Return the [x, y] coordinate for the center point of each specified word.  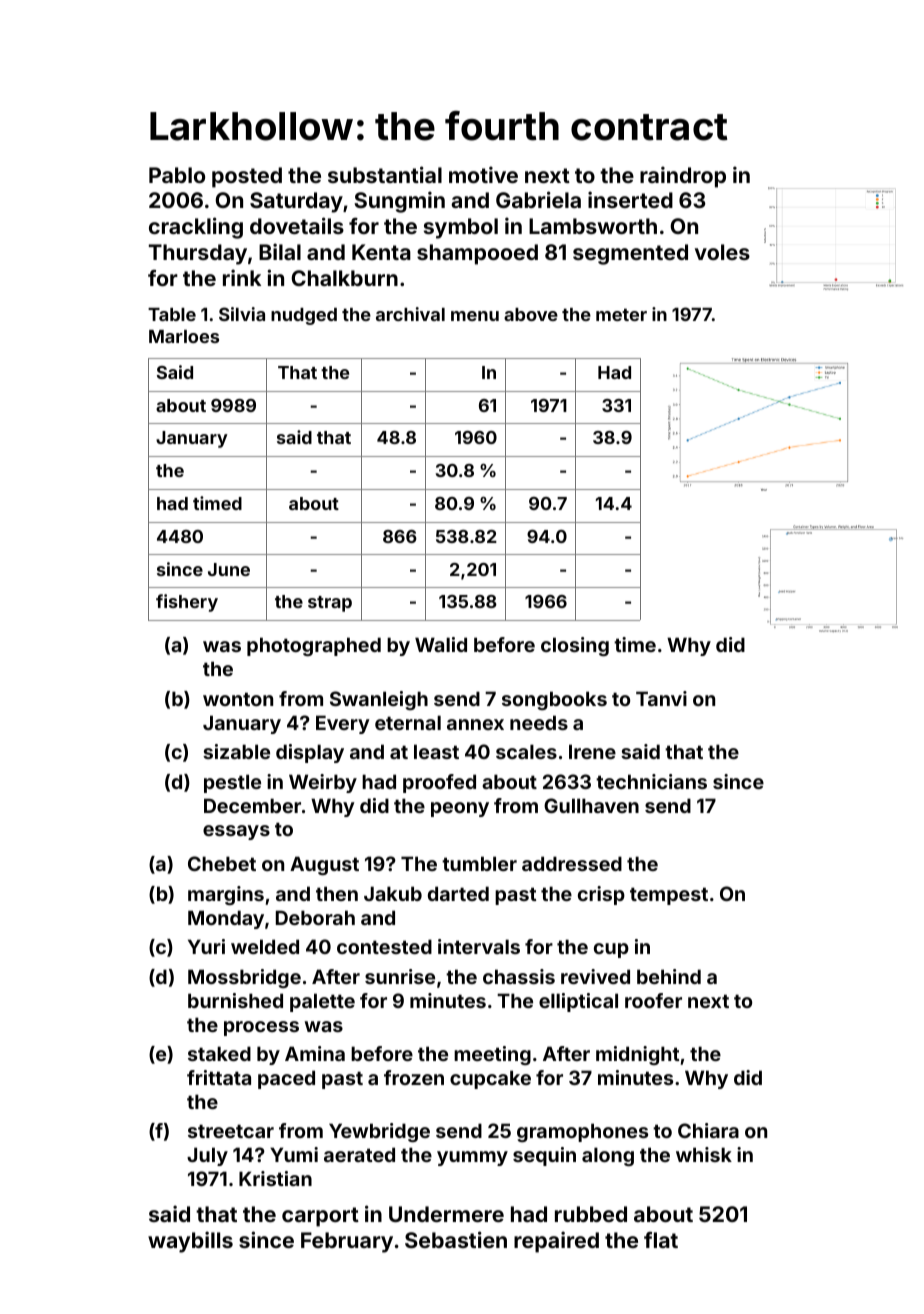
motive [483, 174]
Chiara [708, 1130]
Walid [441, 644]
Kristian [275, 1178]
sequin [544, 1156]
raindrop [683, 177]
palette [322, 1002]
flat [661, 1240]
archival [410, 314]
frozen [414, 1077]
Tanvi [661, 698]
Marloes [184, 336]
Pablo [177, 175]
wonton [238, 699]
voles [722, 252]
